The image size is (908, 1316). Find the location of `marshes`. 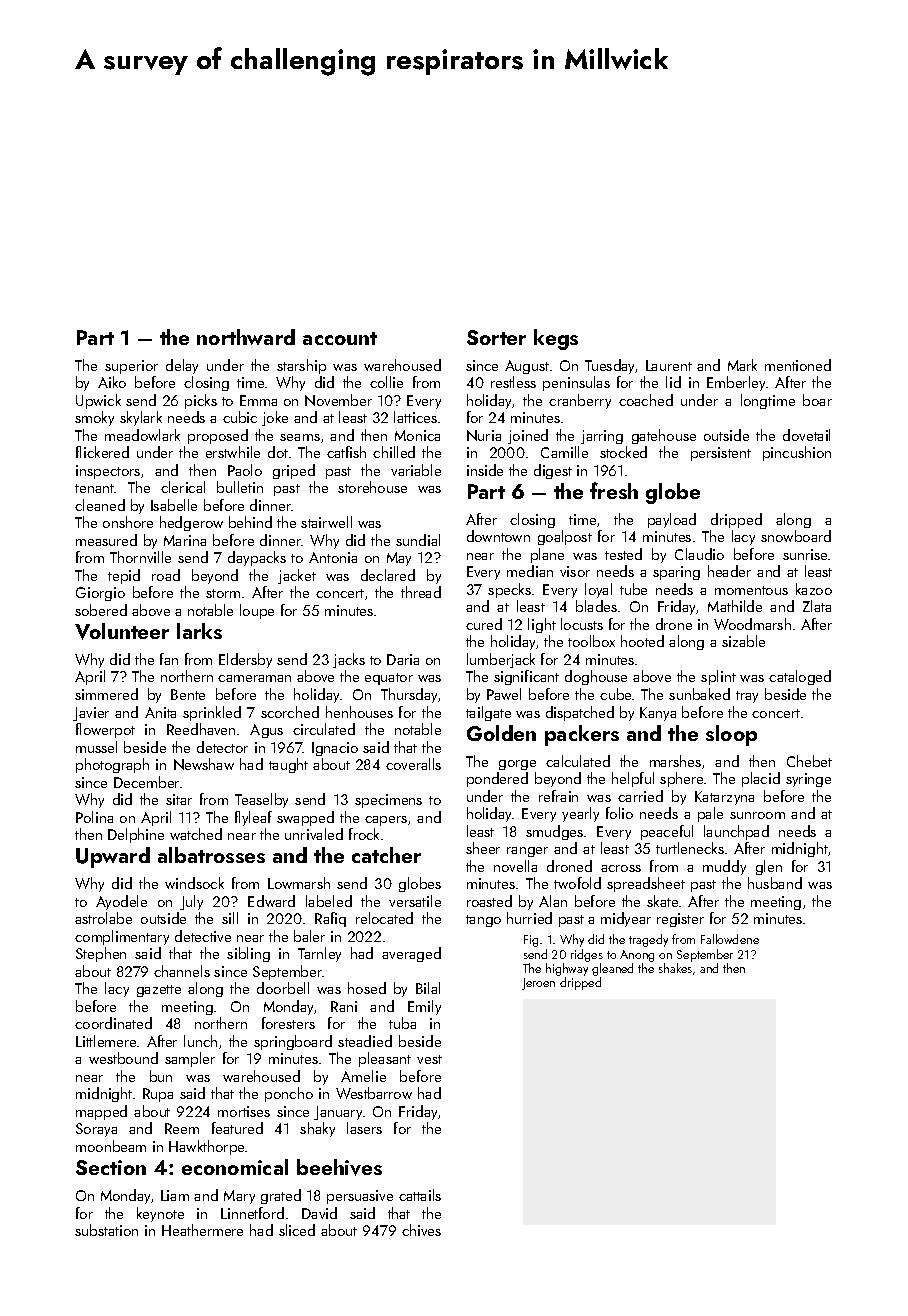

marshes is located at coordinates (675, 761).
